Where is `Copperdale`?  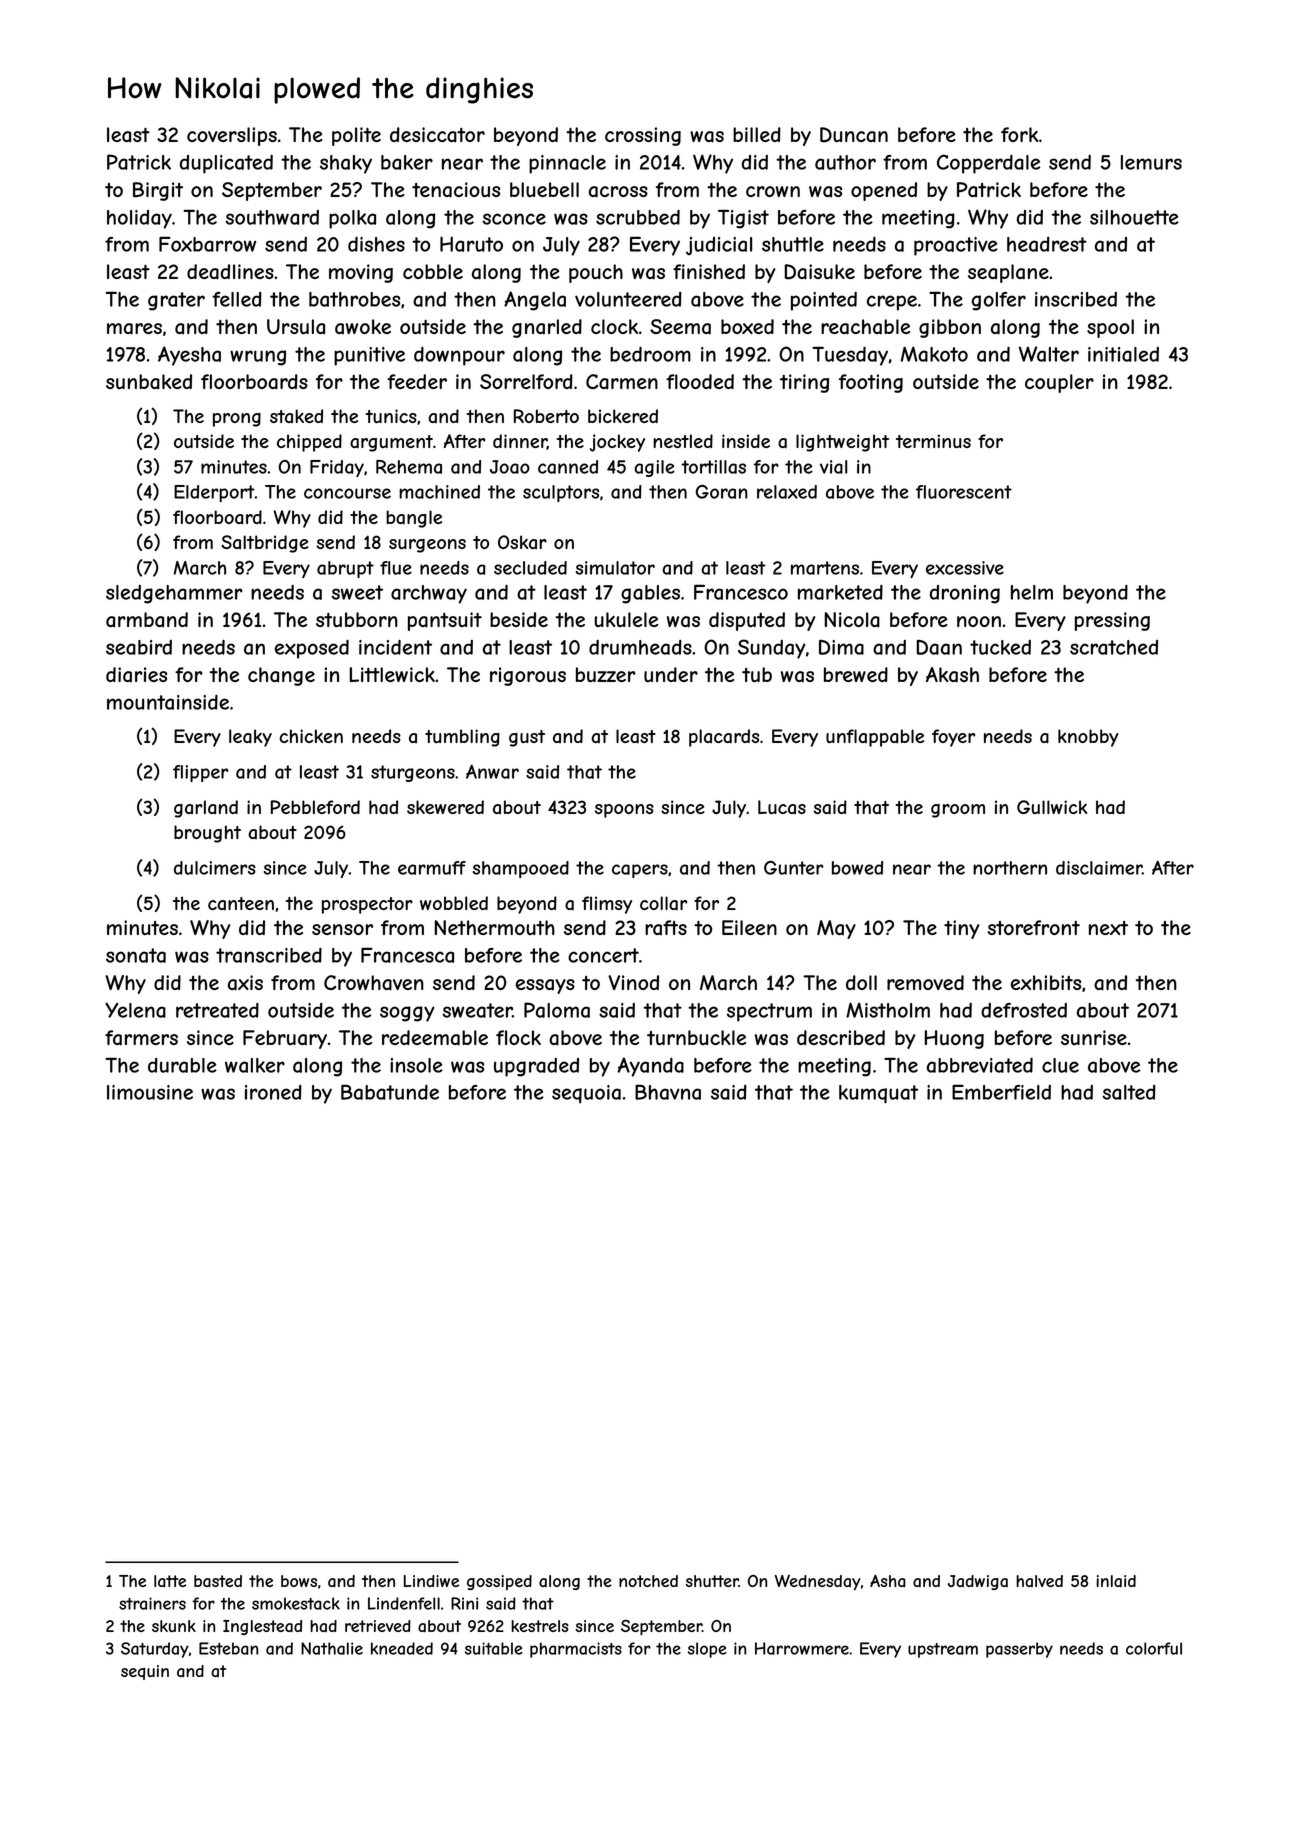 Copperdale is located at coordinates (988, 164).
